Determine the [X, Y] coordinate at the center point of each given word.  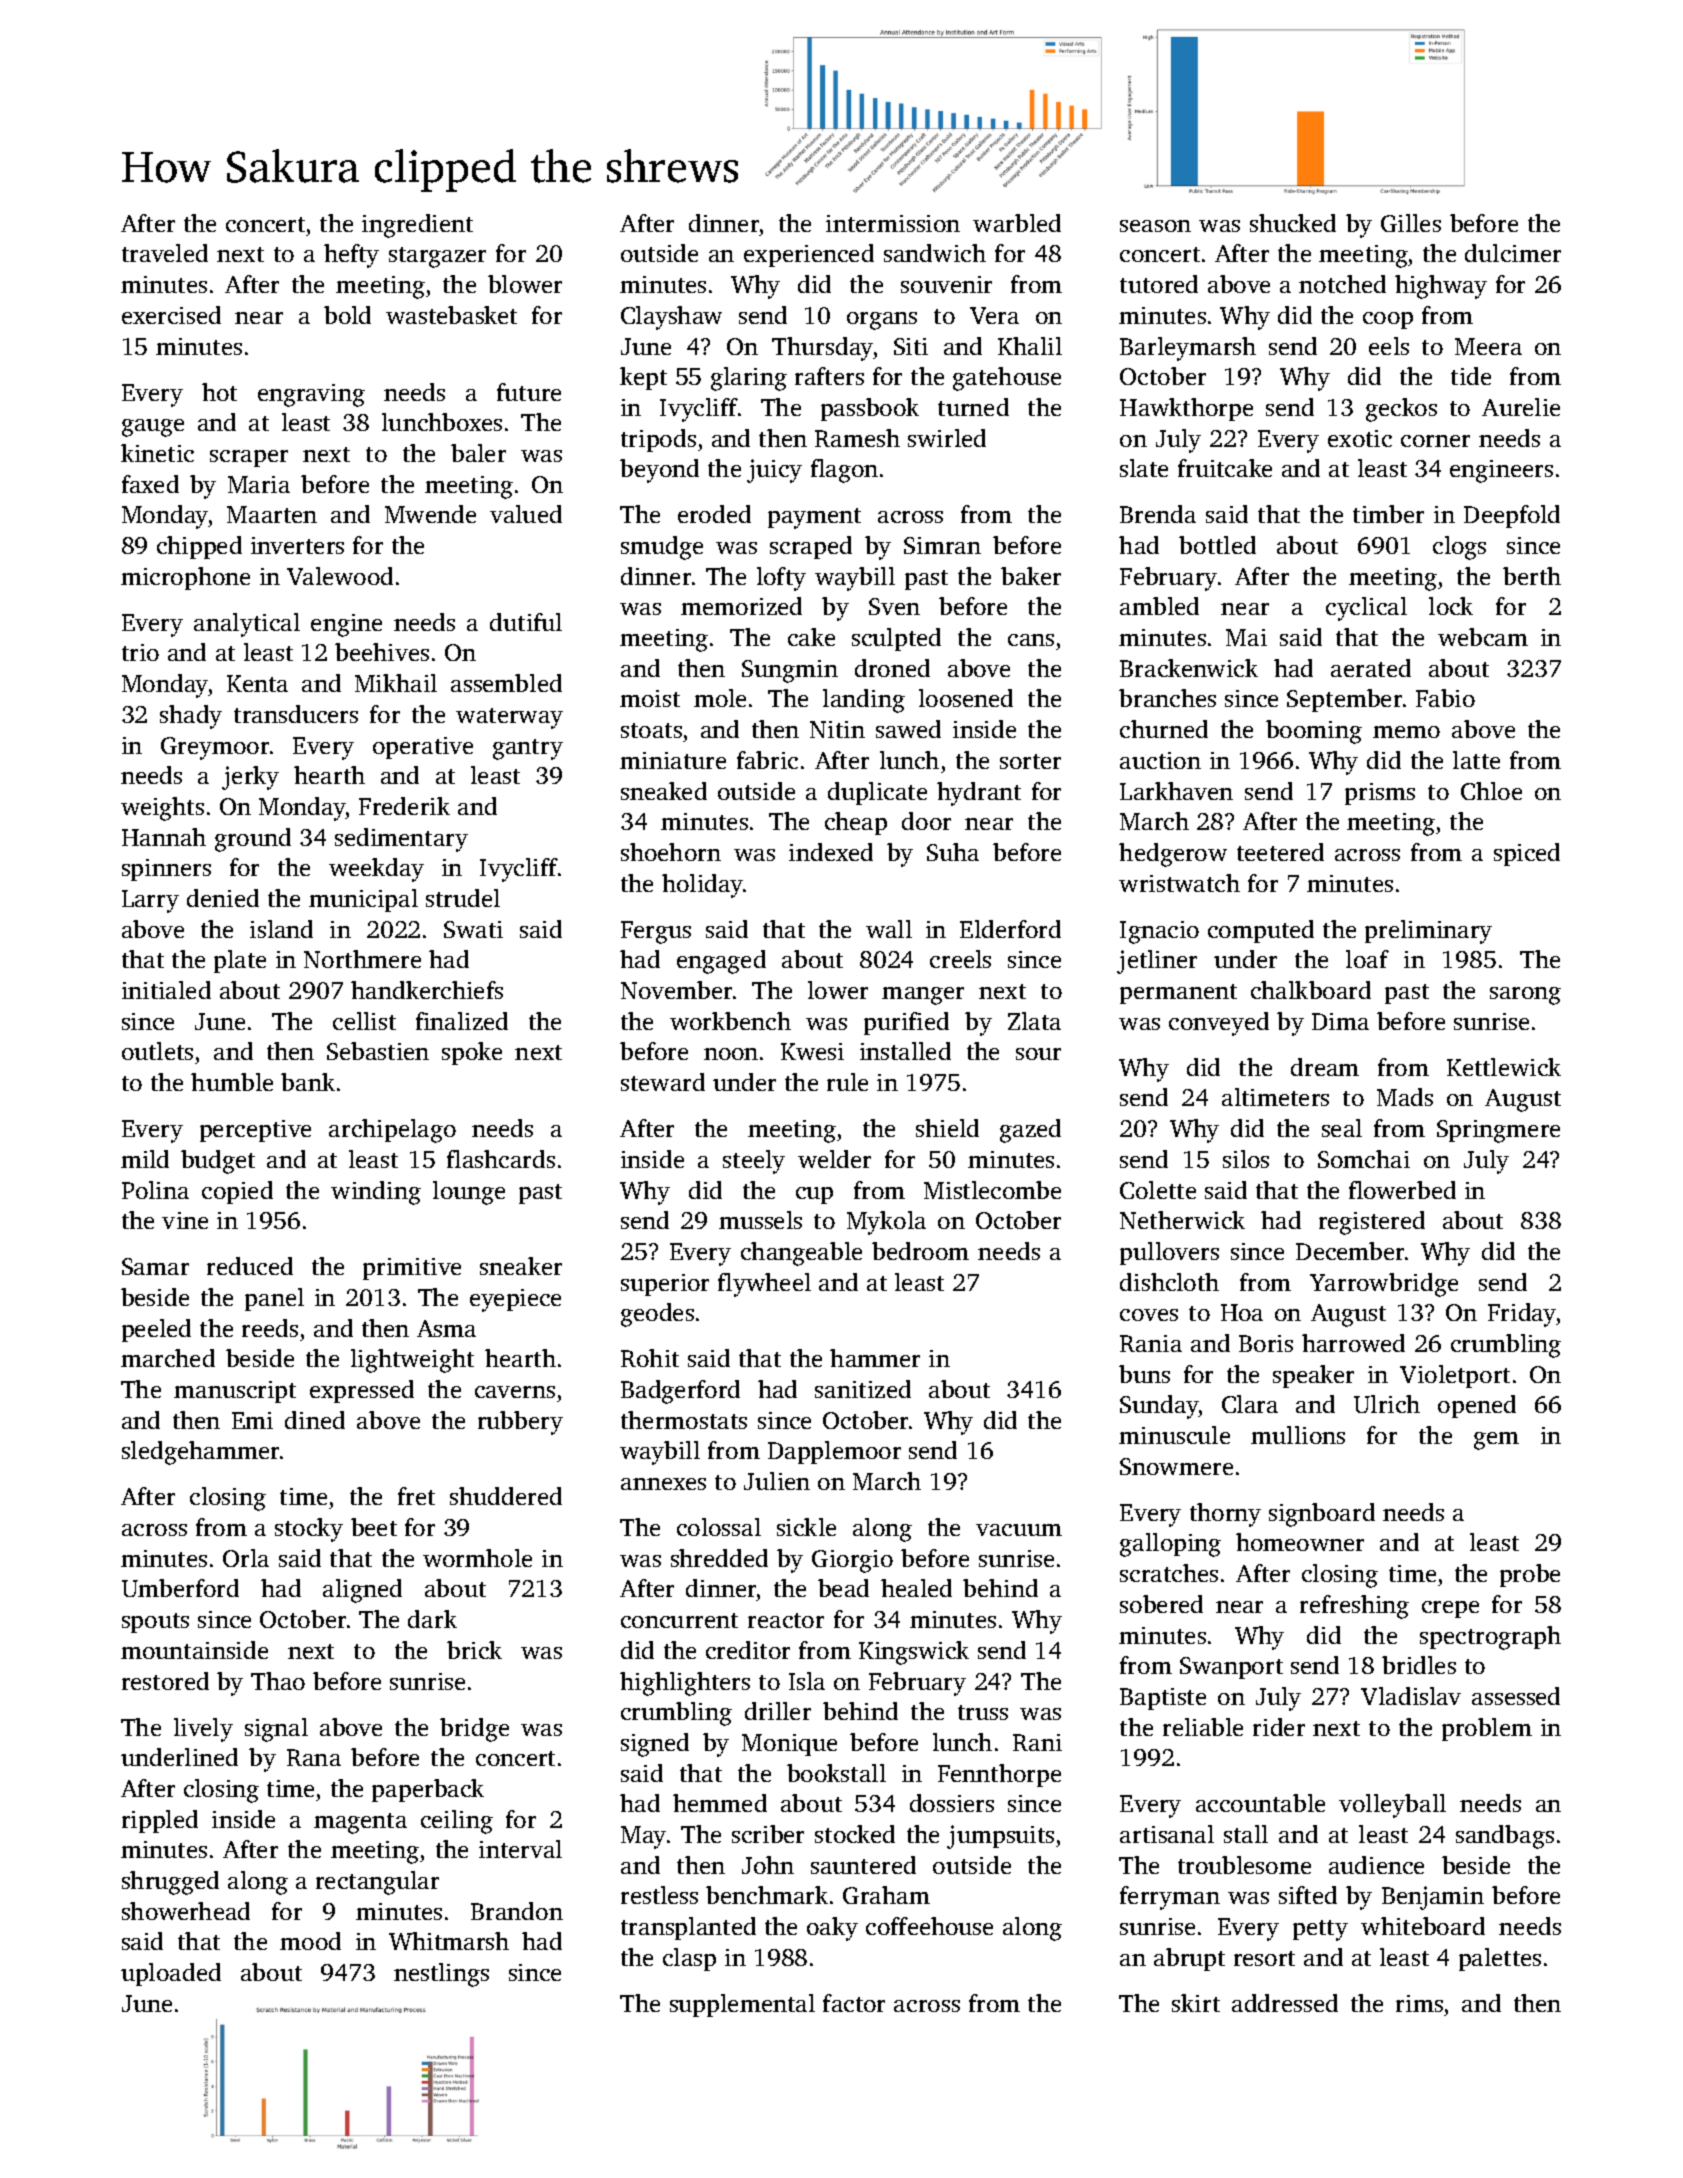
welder [834, 1159]
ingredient [417, 226]
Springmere [1498, 1131]
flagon [844, 471]
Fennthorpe [999, 1775]
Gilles [1411, 223]
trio [140, 652]
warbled [1017, 223]
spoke [472, 1053]
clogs [1459, 548]
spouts [155, 1623]
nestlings [441, 1975]
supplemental [742, 2005]
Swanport [1231, 1668]
